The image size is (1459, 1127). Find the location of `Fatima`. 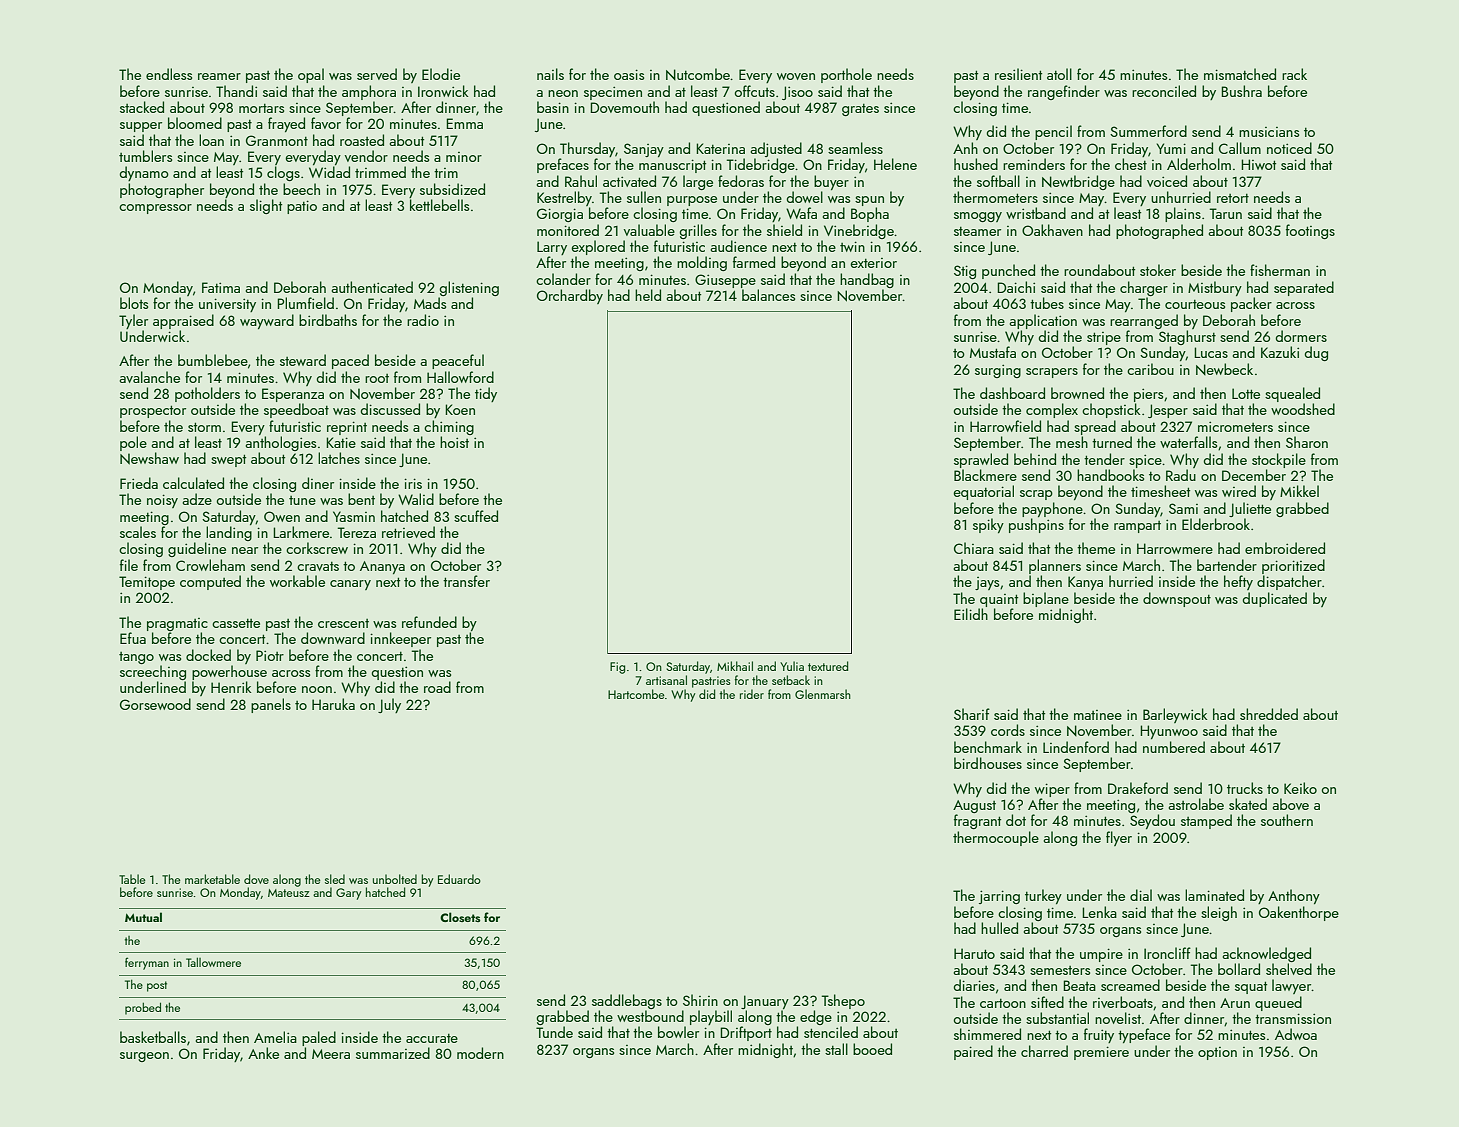

Fatima is located at coordinates (221, 287).
